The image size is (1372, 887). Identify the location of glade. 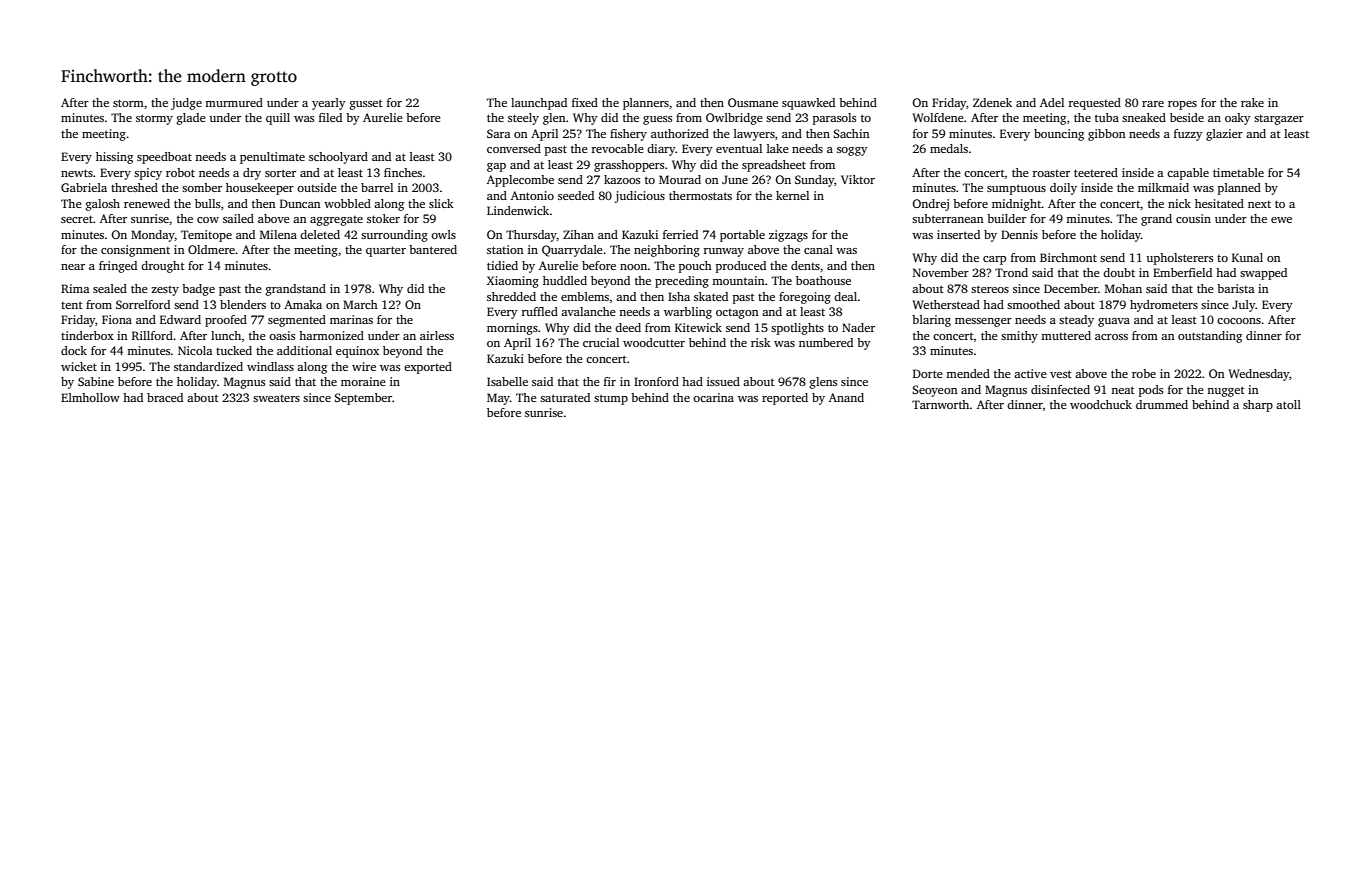
(191, 119).
